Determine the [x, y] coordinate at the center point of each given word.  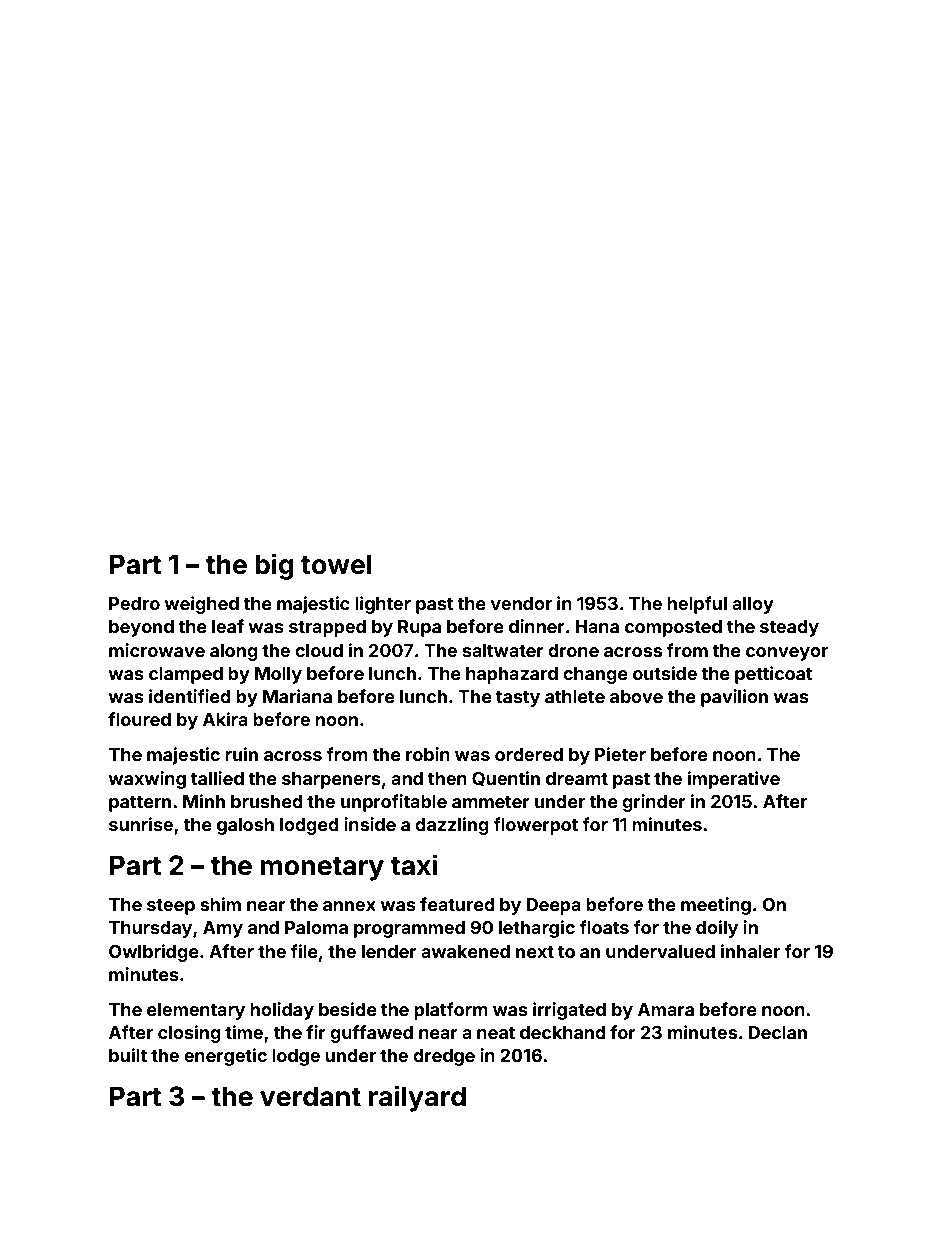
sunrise [141, 824]
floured [139, 719]
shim [220, 904]
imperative [734, 780]
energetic [225, 1057]
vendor [521, 603]
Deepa [553, 906]
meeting [716, 906]
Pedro [134, 603]
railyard [417, 1098]
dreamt [577, 778]
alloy [753, 605]
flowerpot [535, 826]
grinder [654, 803]
